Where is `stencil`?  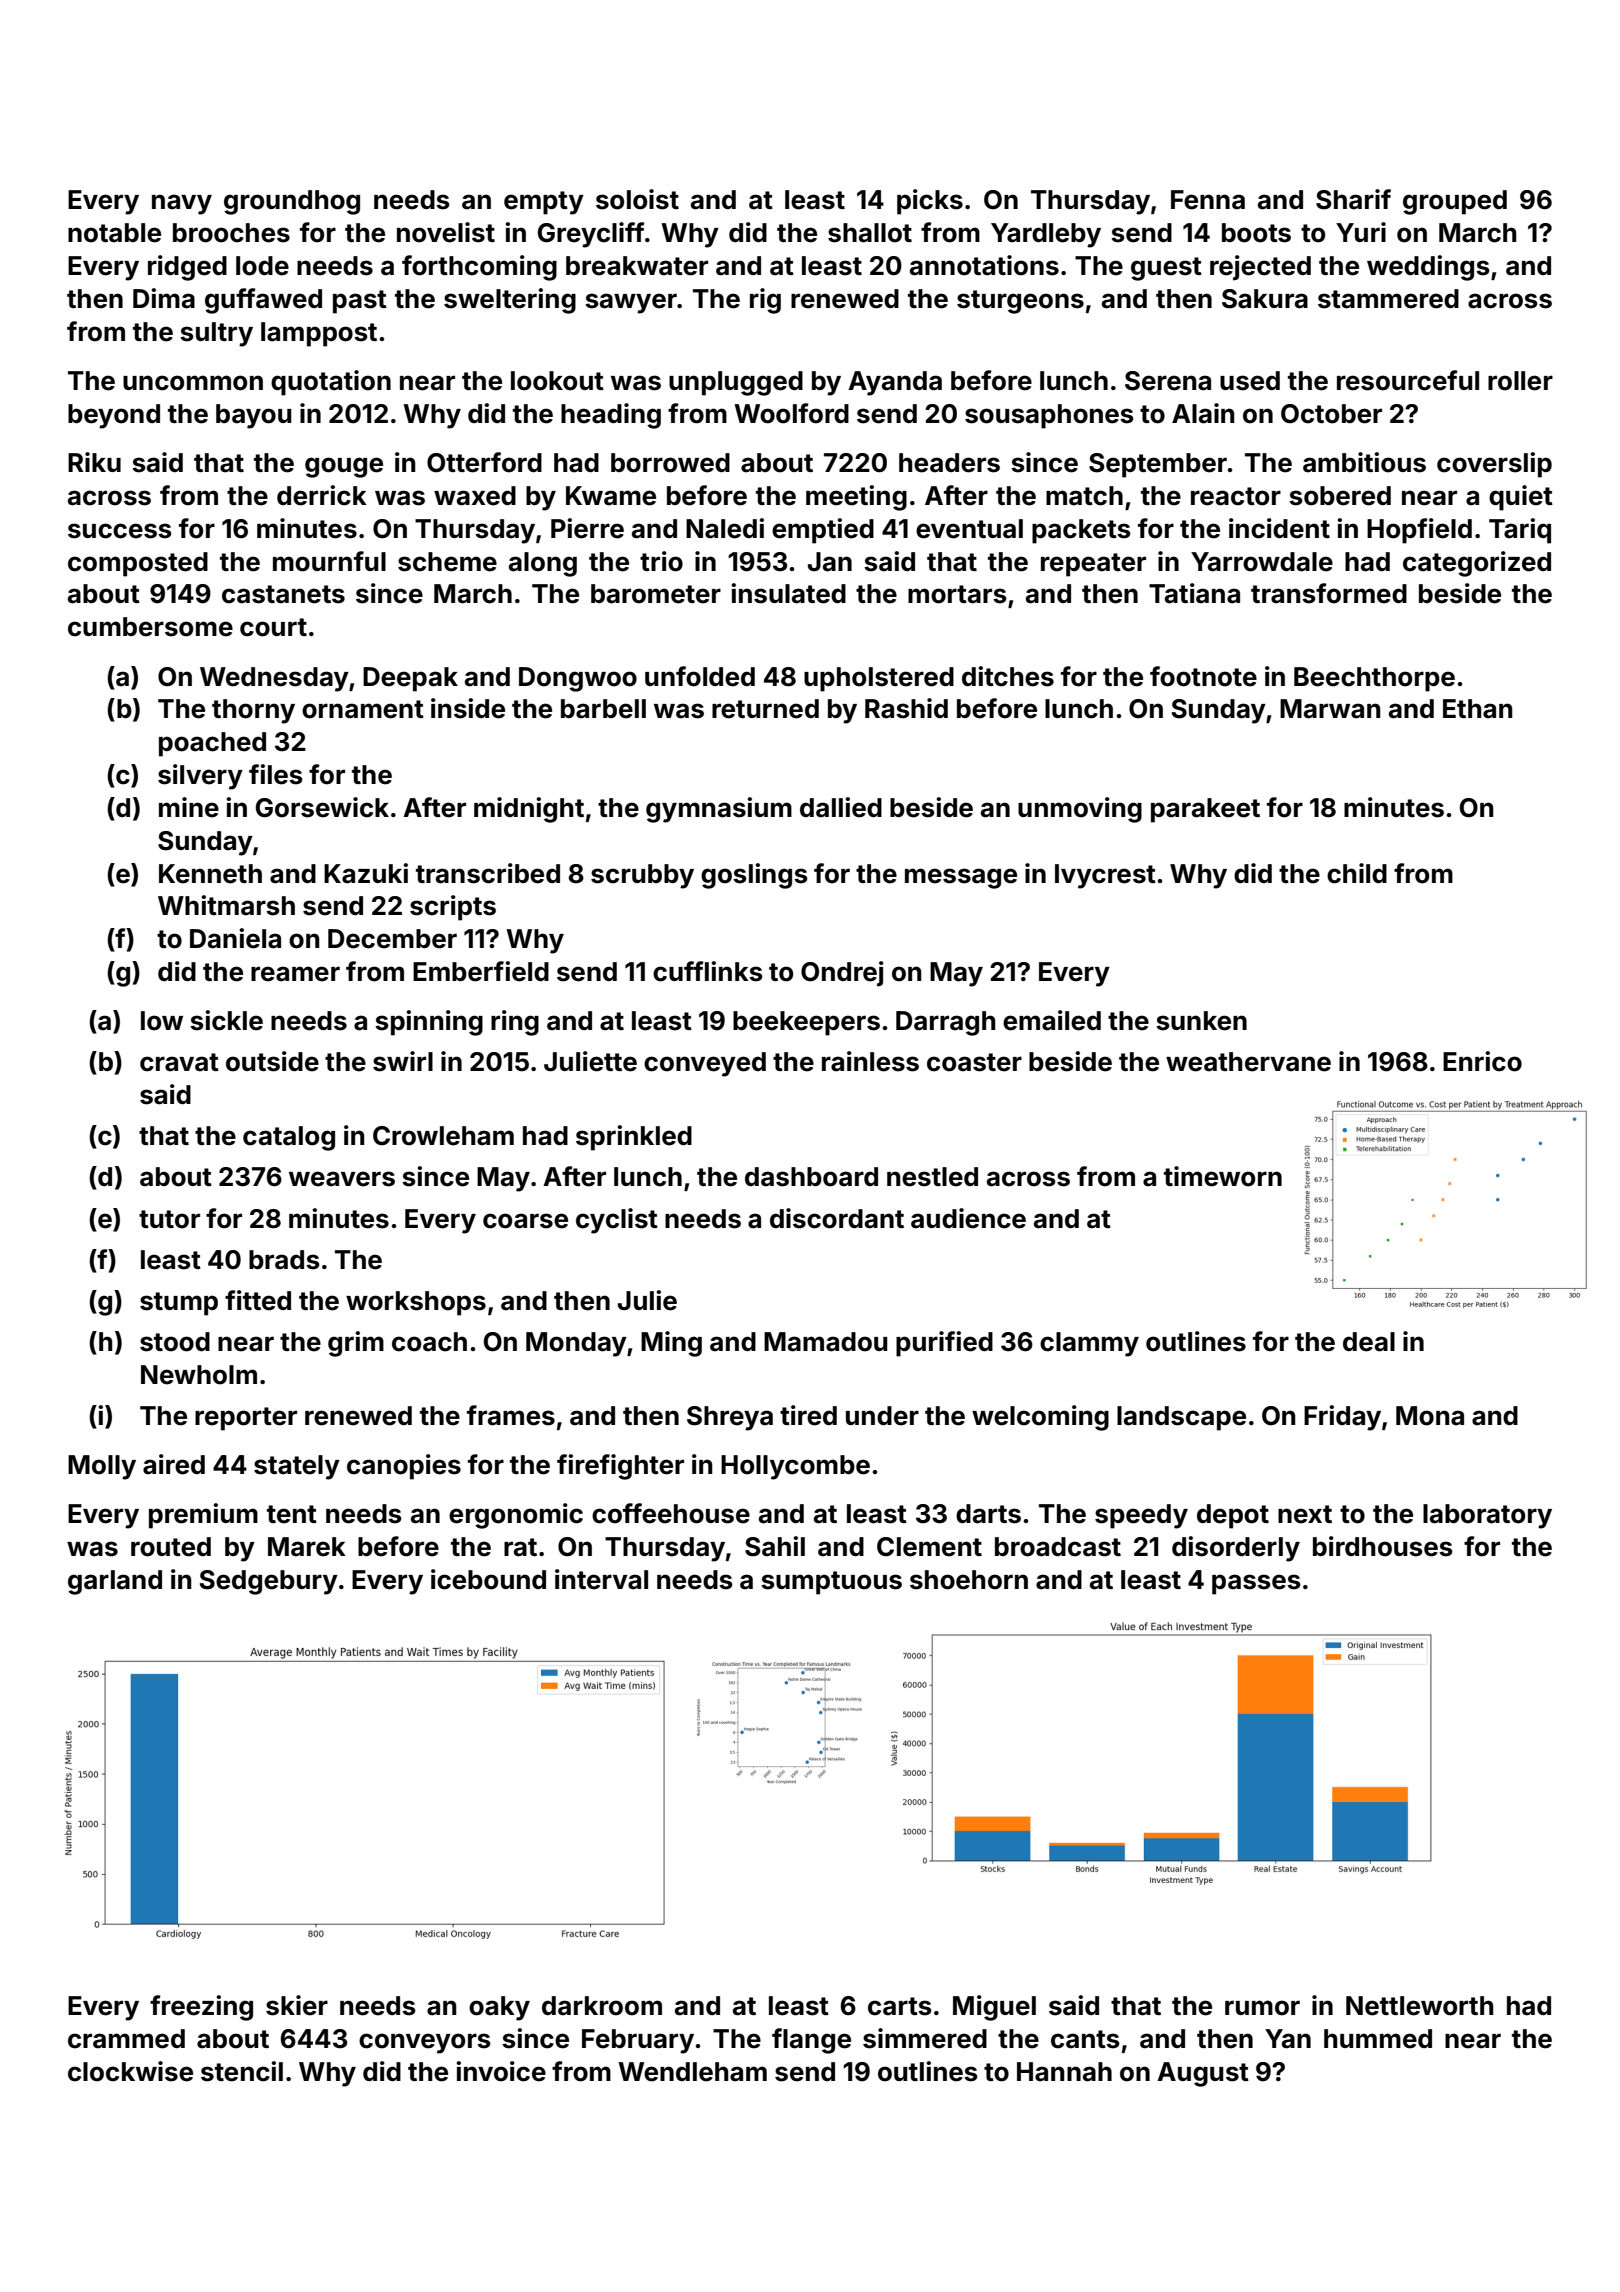
stencil is located at coordinates (242, 2071).
